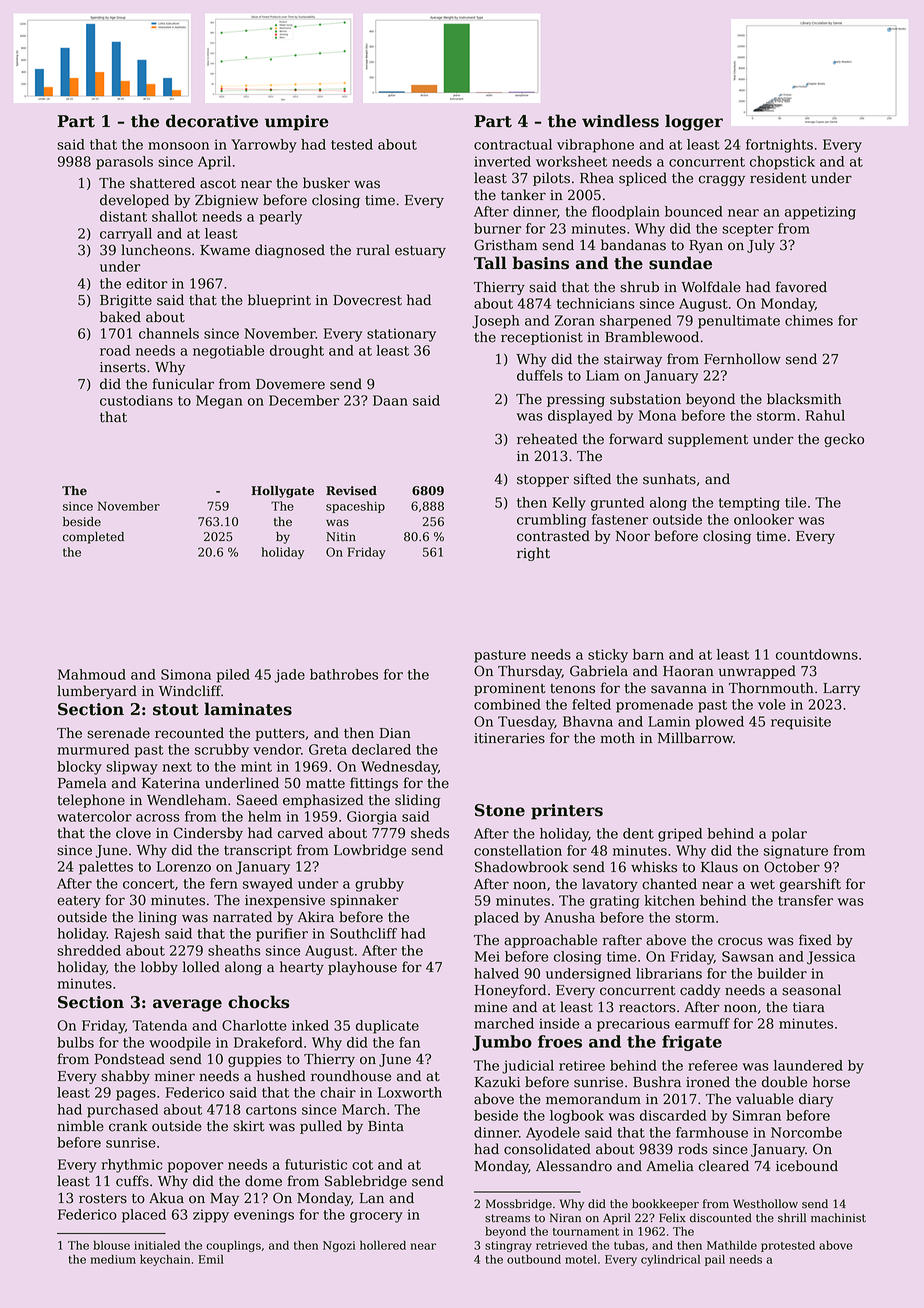 The image size is (924, 1308). Describe the element at coordinates (212, 121) in the screenshot. I see `decorative` at that location.
